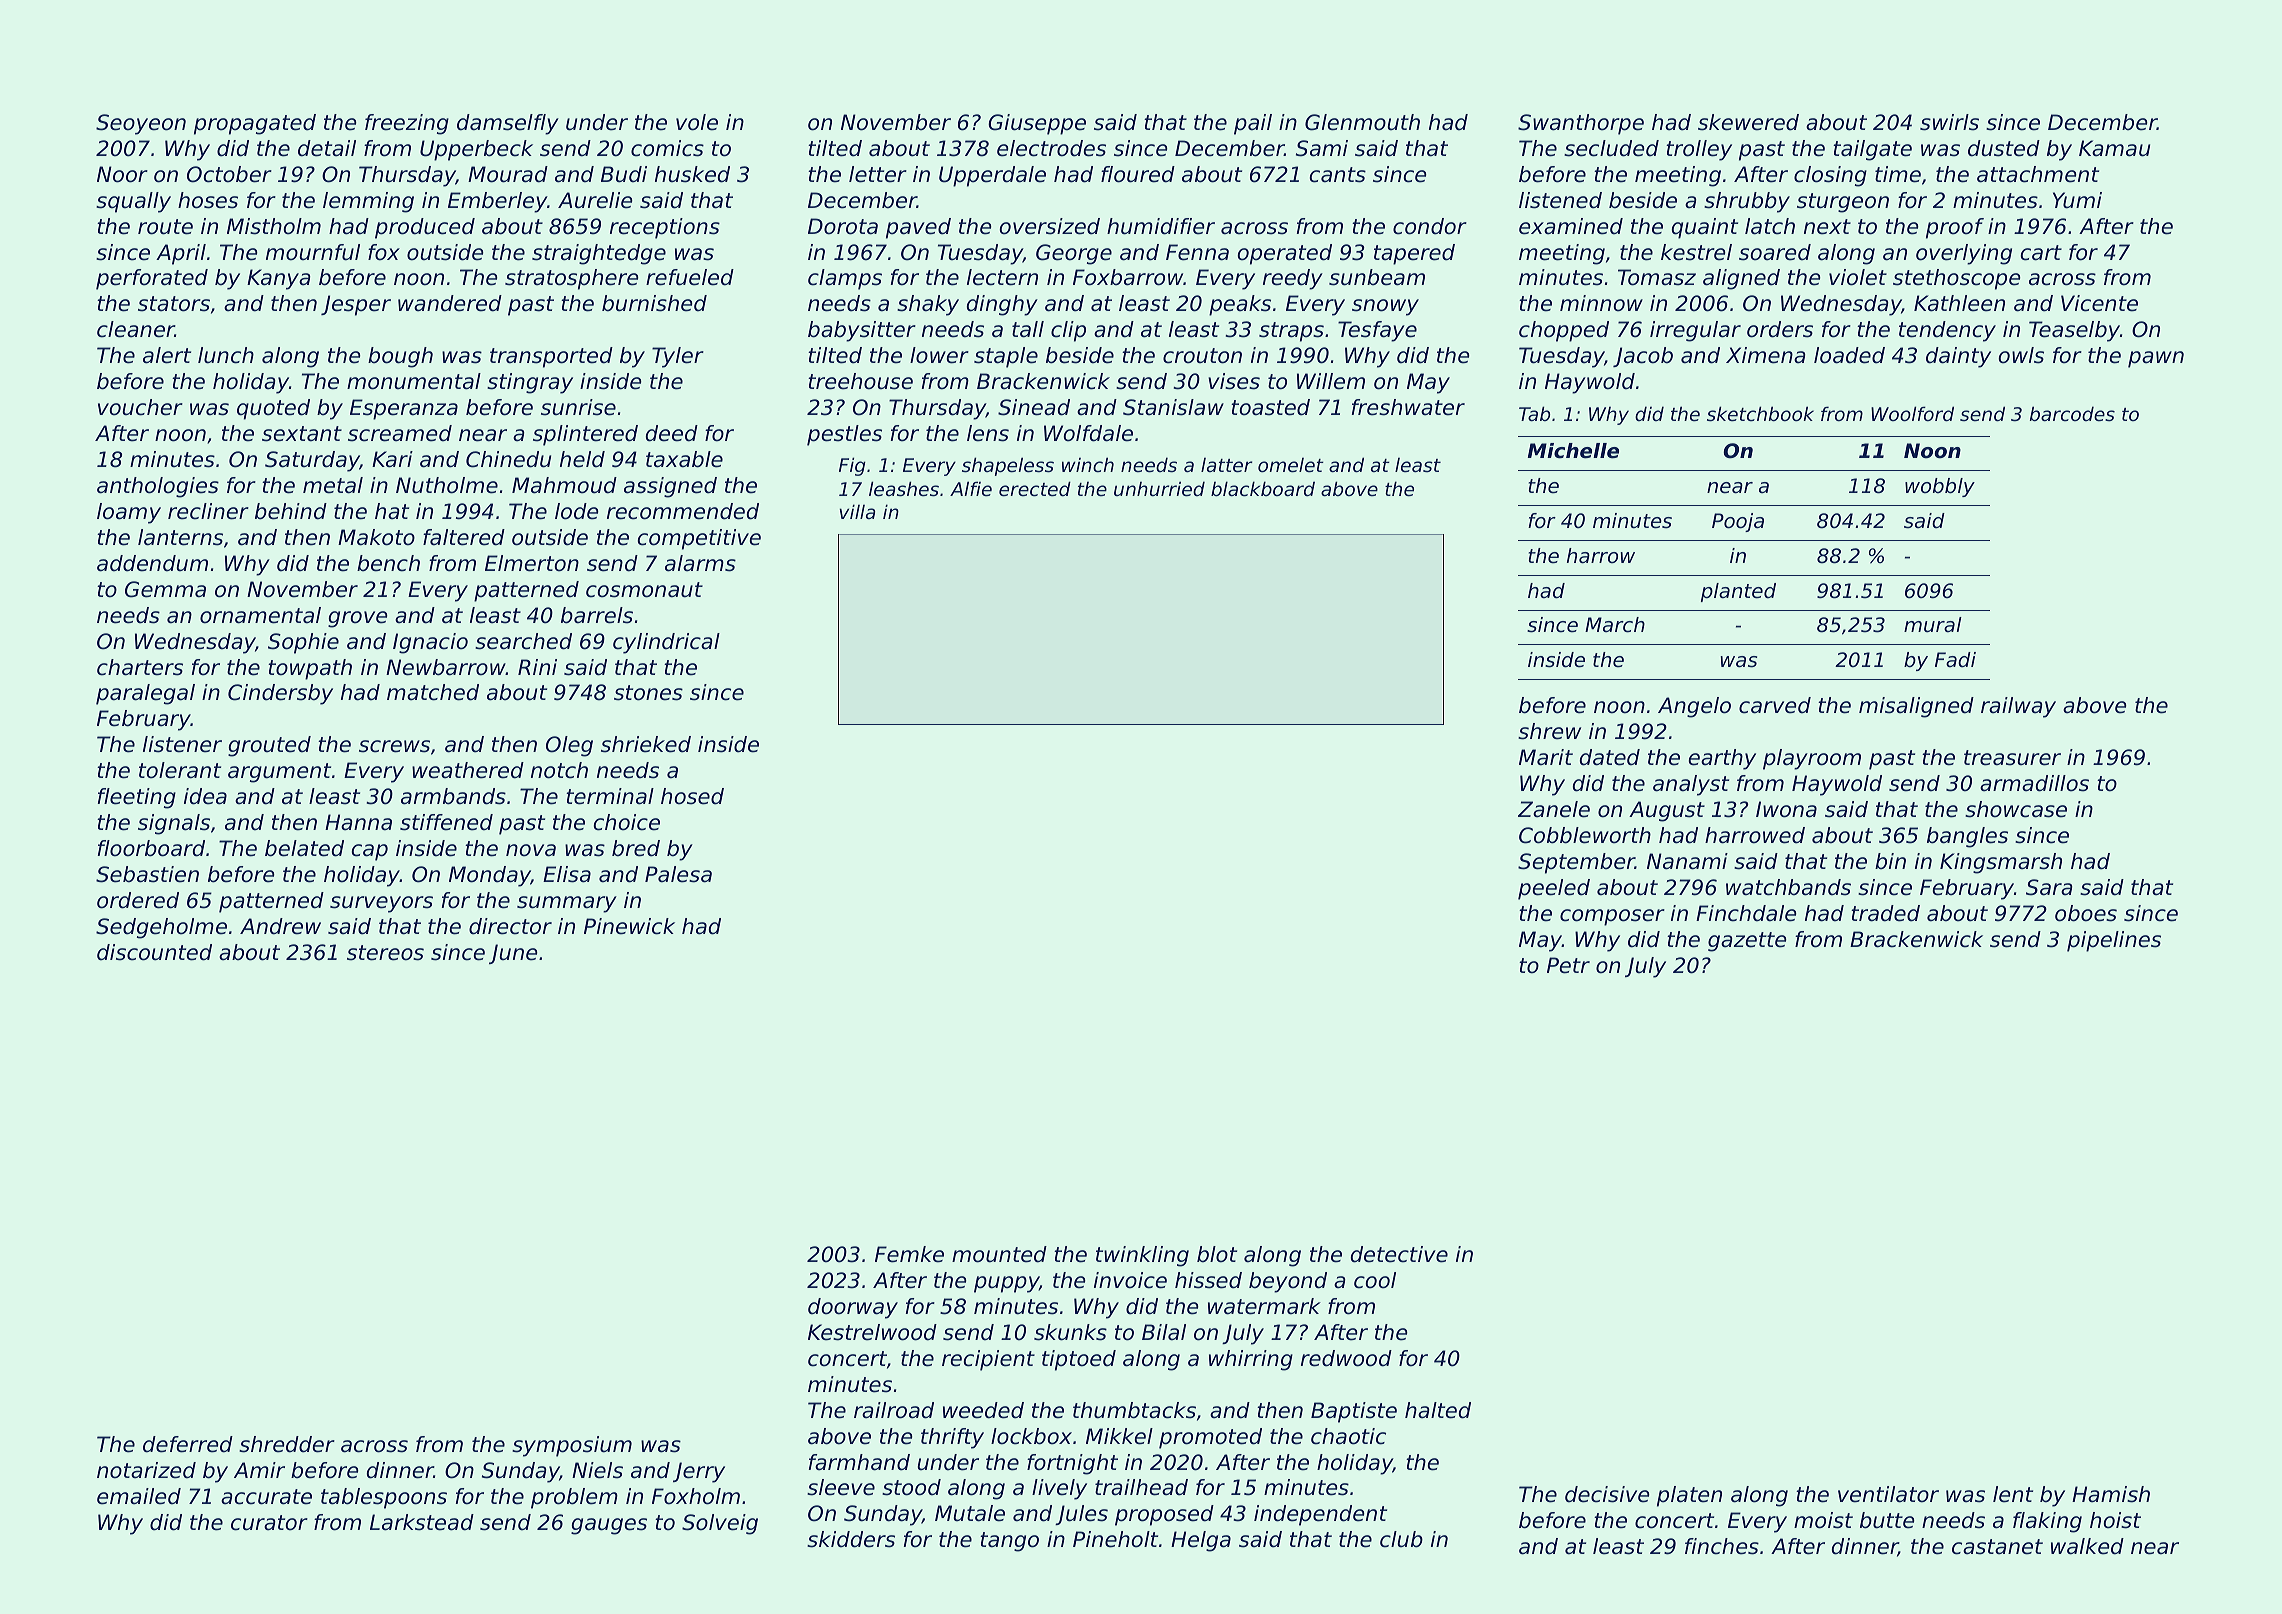 The height and width of the image is (1614, 2282). I want to click on Glenmouth, so click(1362, 122).
